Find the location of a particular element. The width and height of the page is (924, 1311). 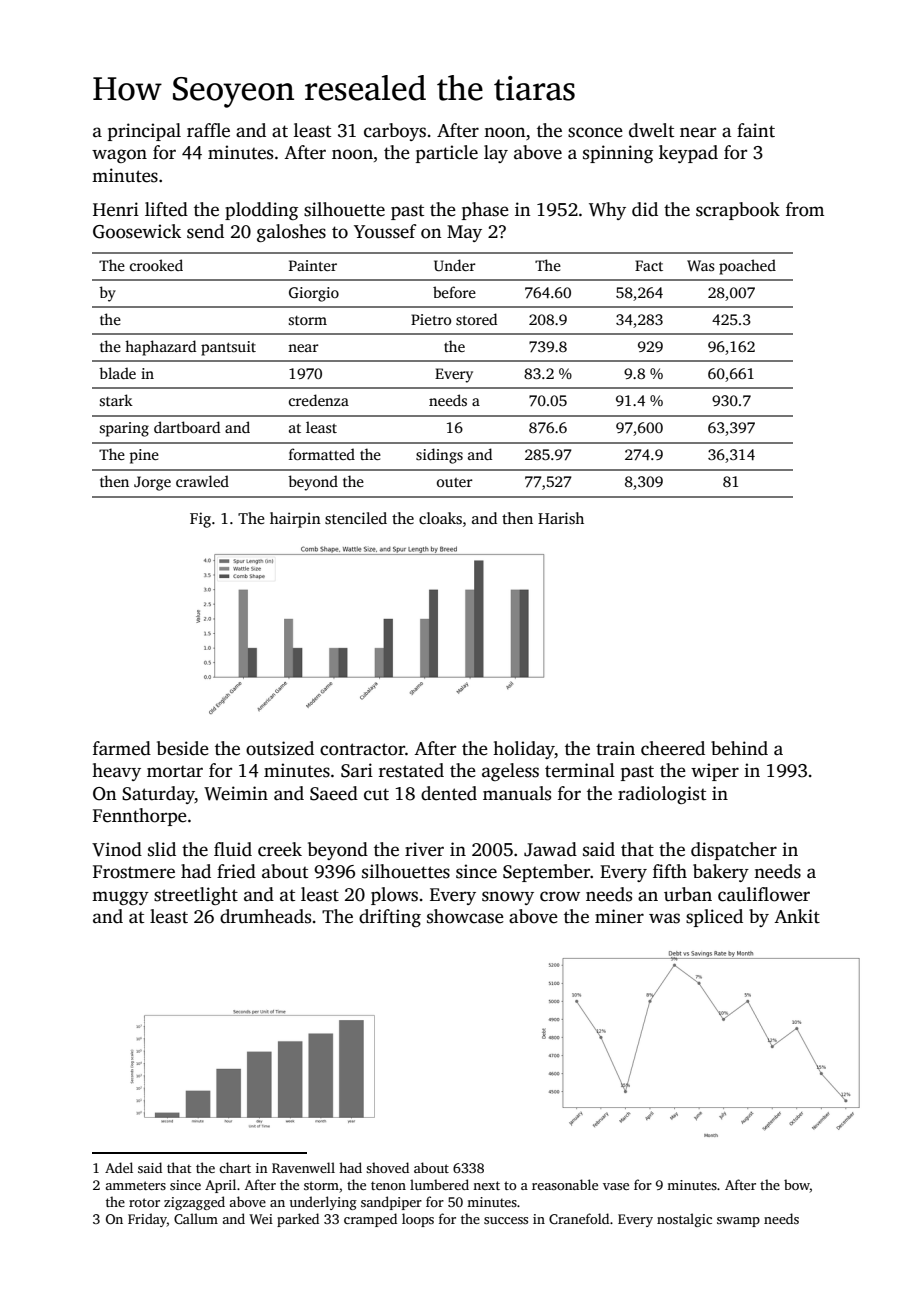

holiday is located at coordinates (524, 750).
